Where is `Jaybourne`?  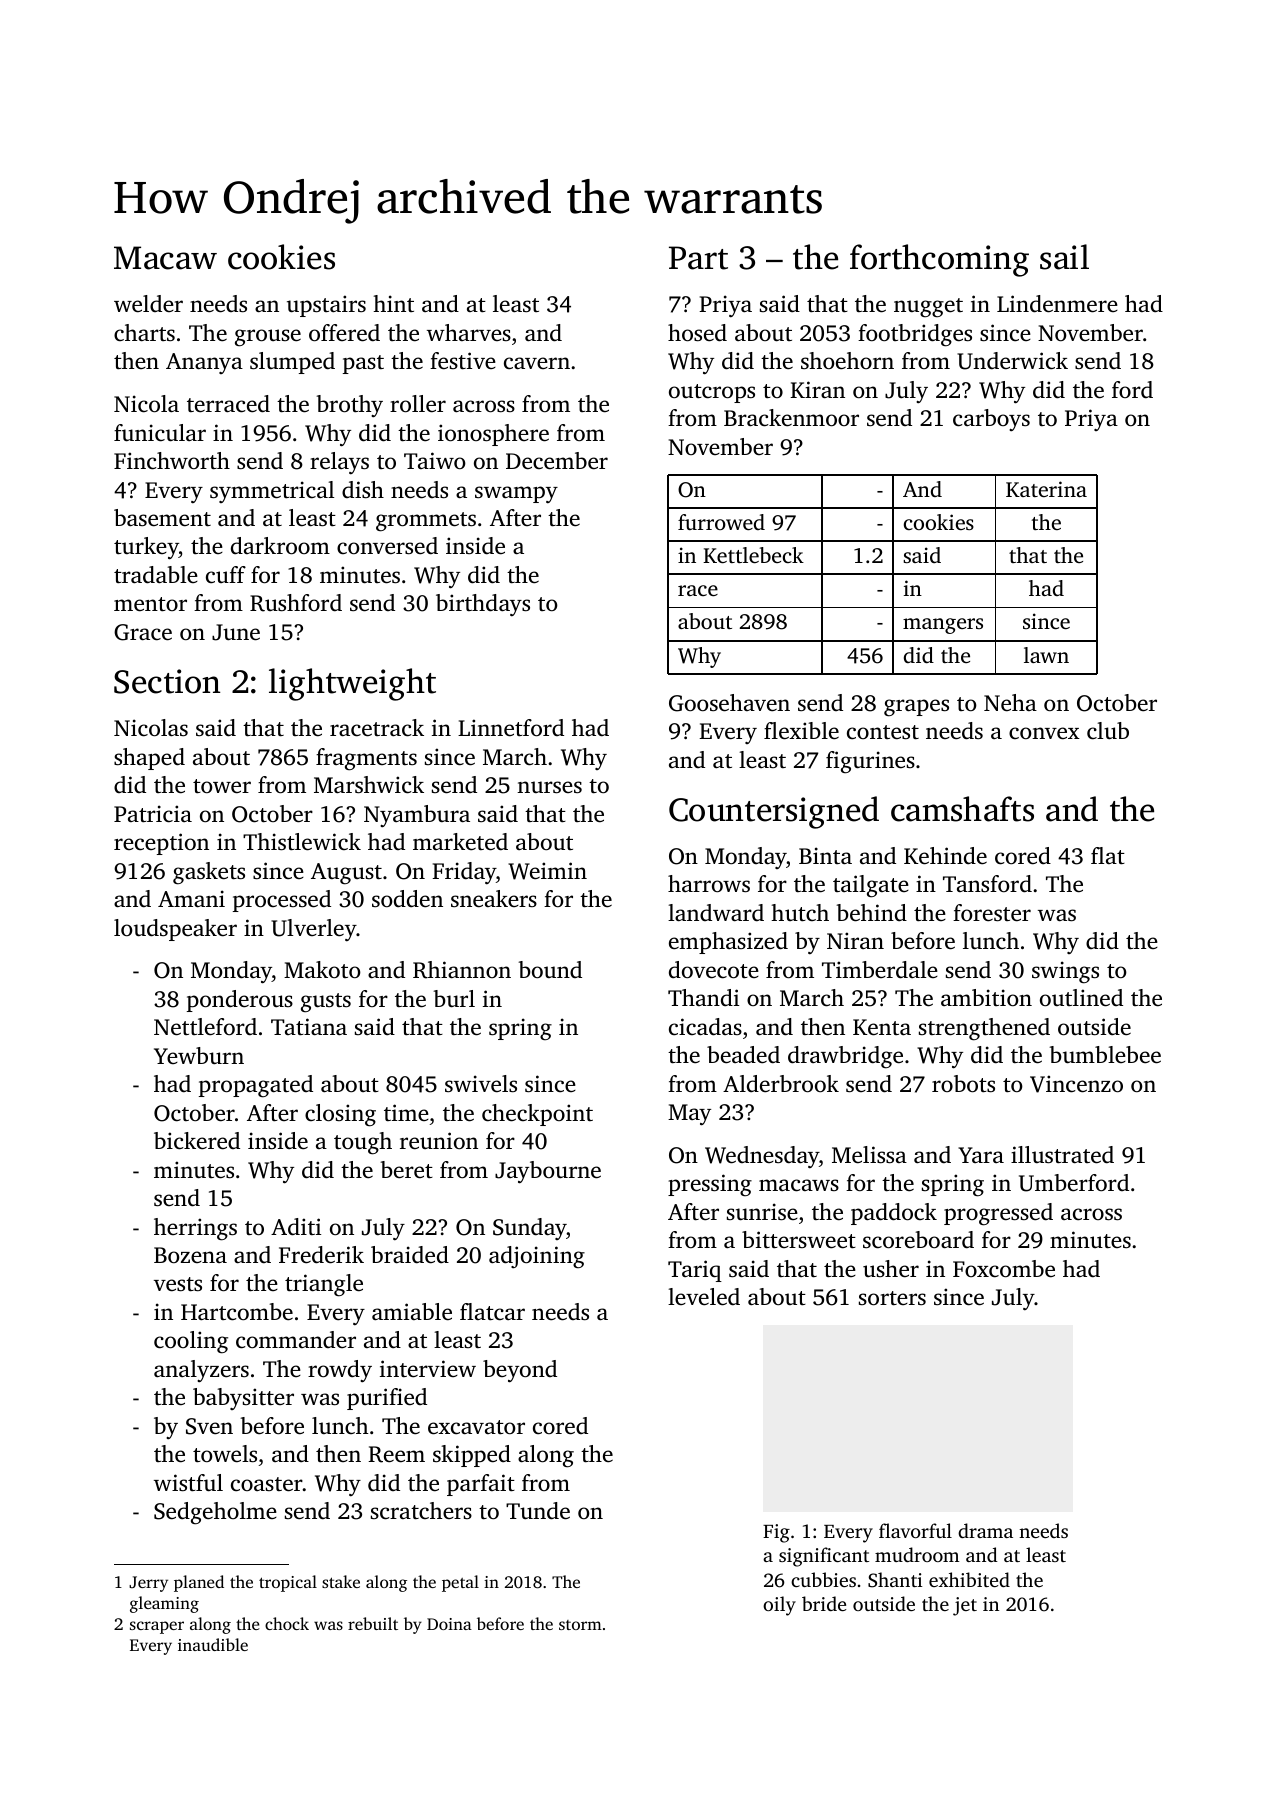
Jaybourne is located at coordinates (548, 1172).
